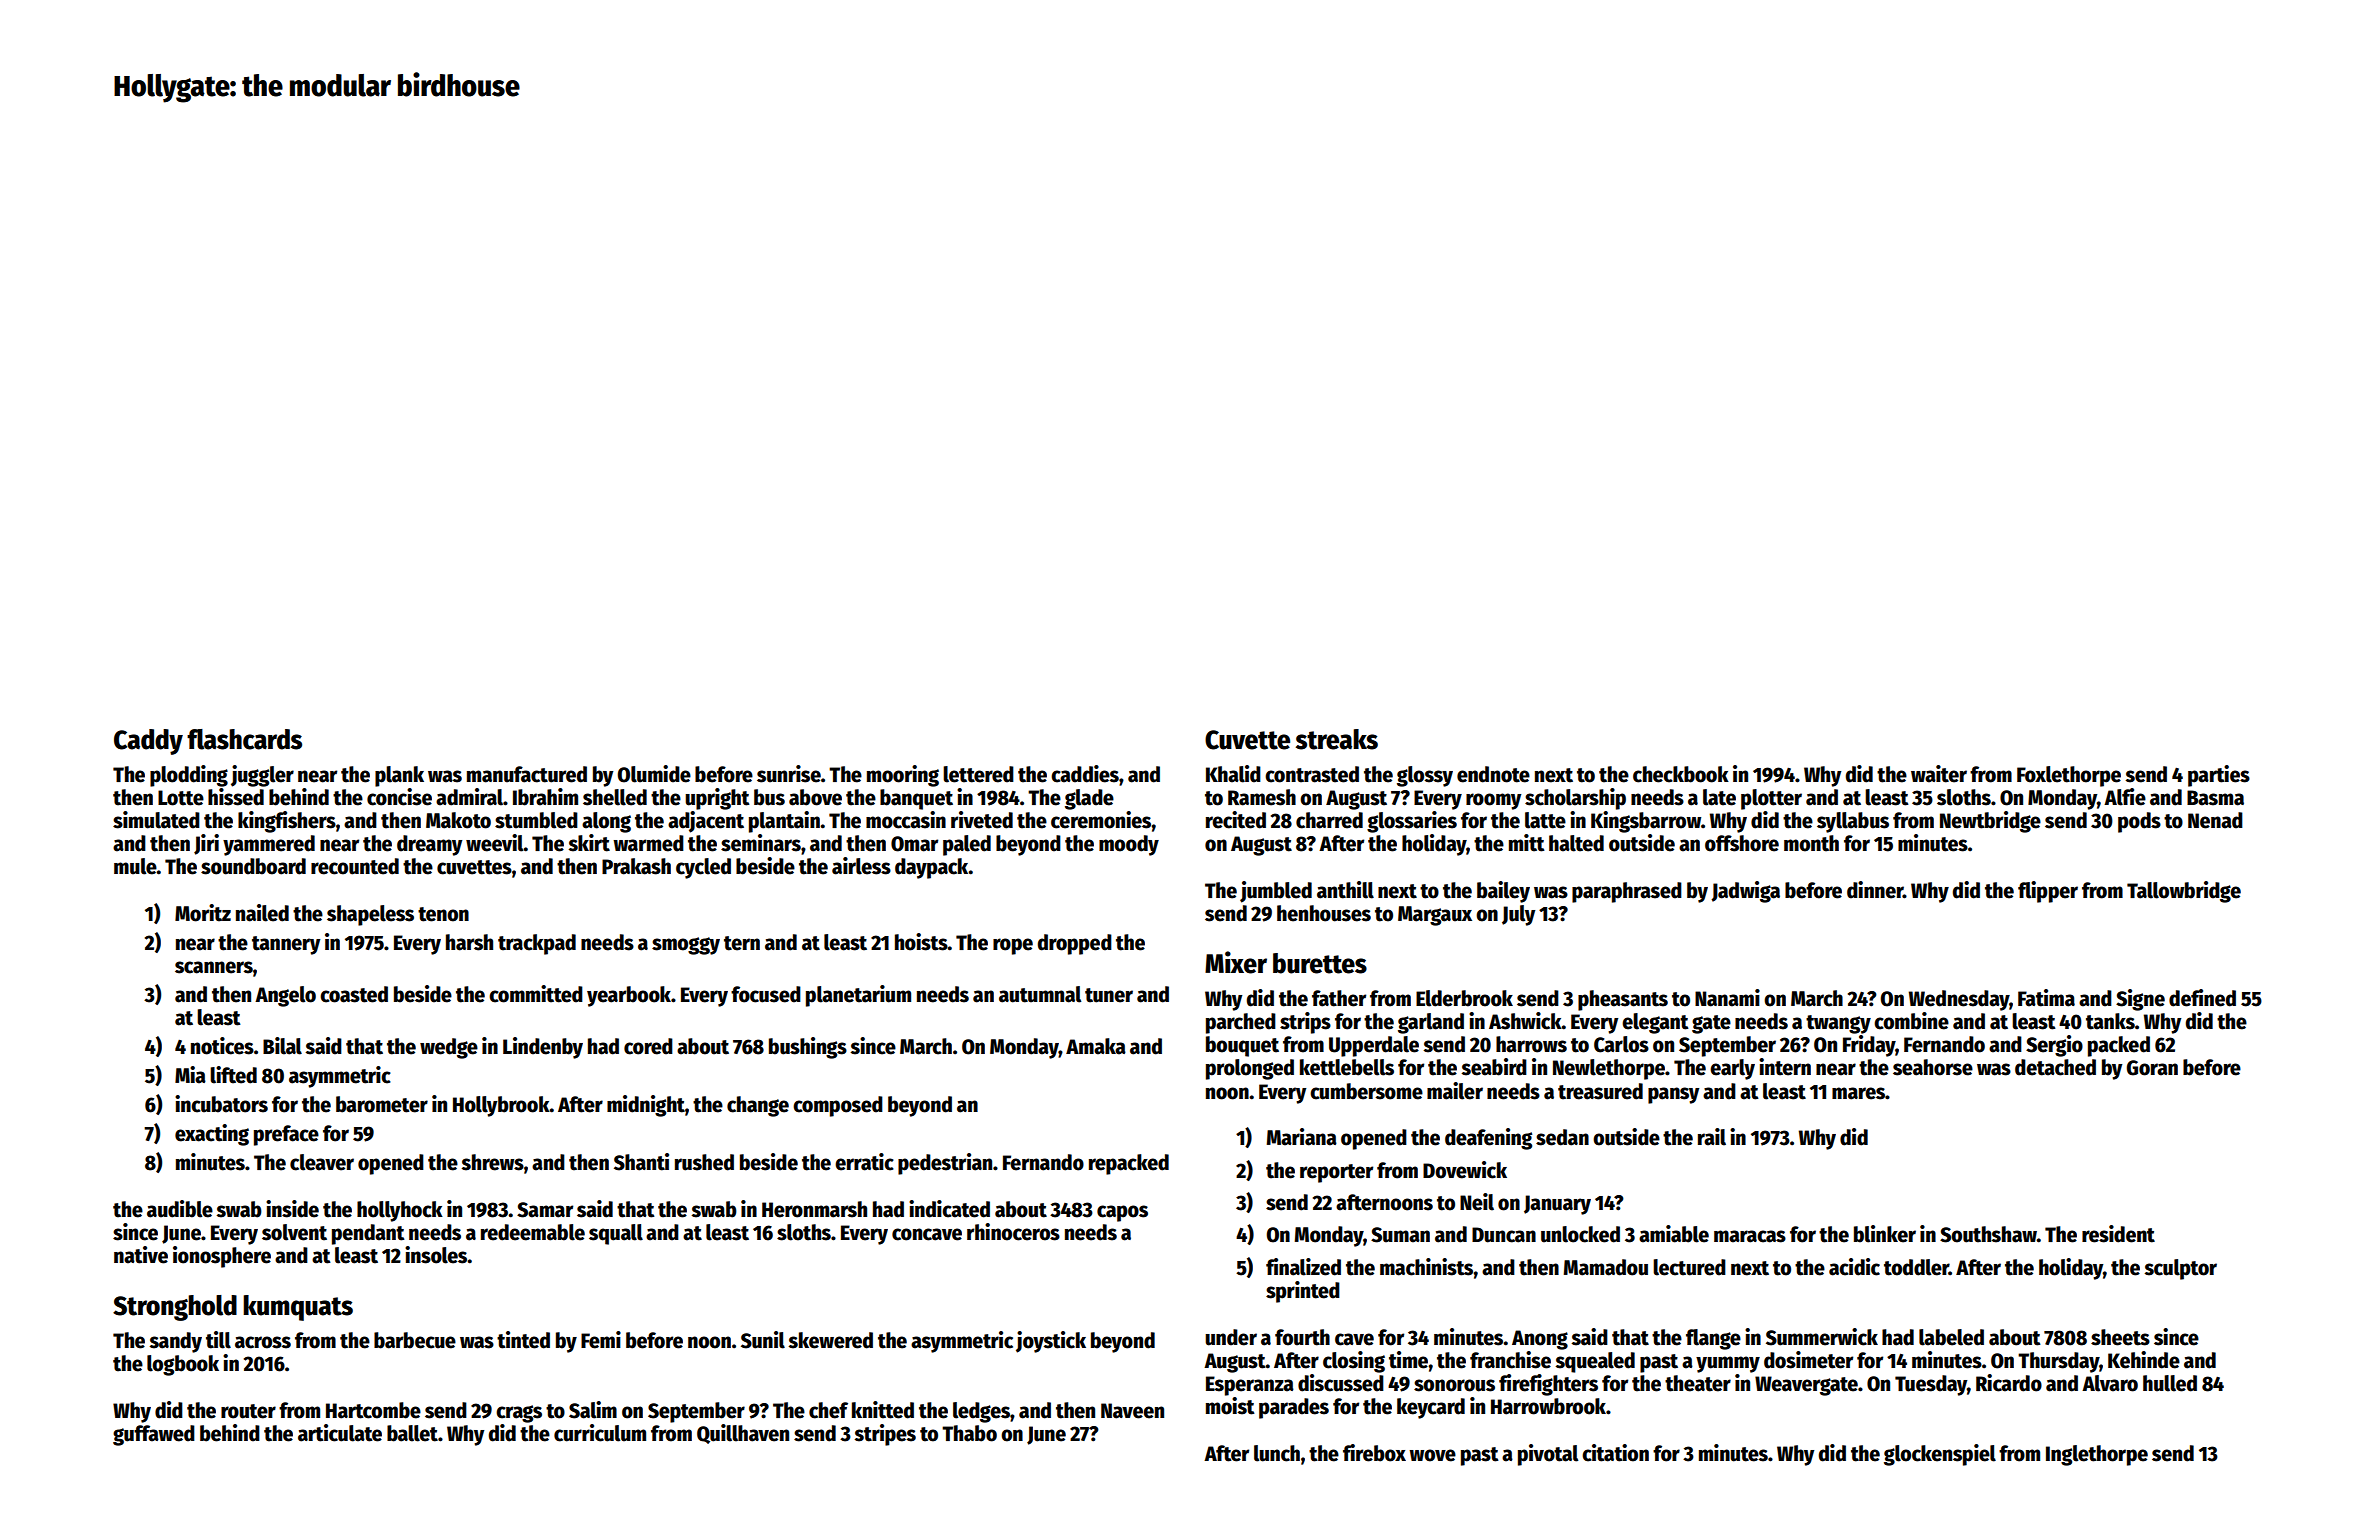  Describe the element at coordinates (1337, 739) in the screenshot. I see `streaks` at that location.
